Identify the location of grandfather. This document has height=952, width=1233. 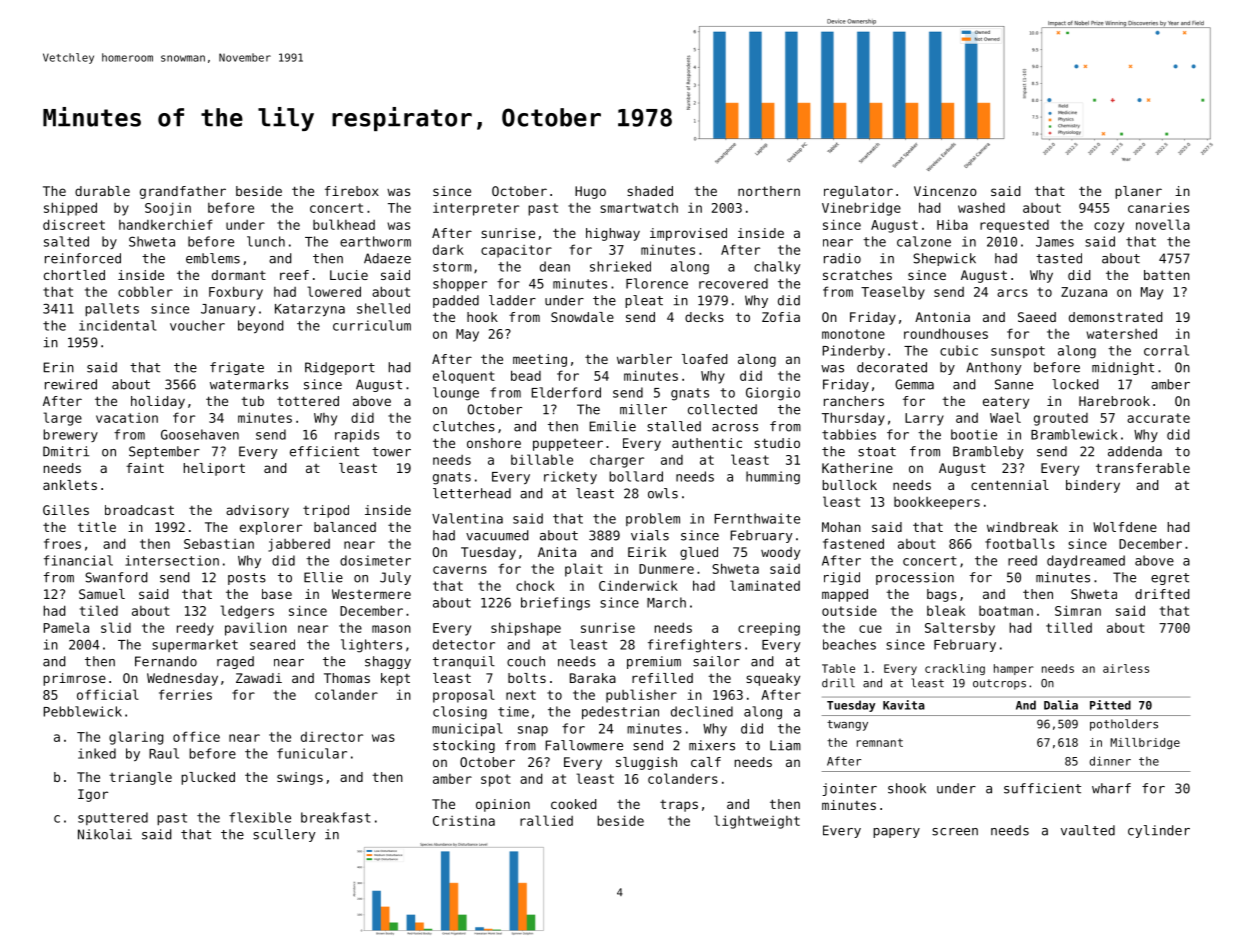
(183, 192).
